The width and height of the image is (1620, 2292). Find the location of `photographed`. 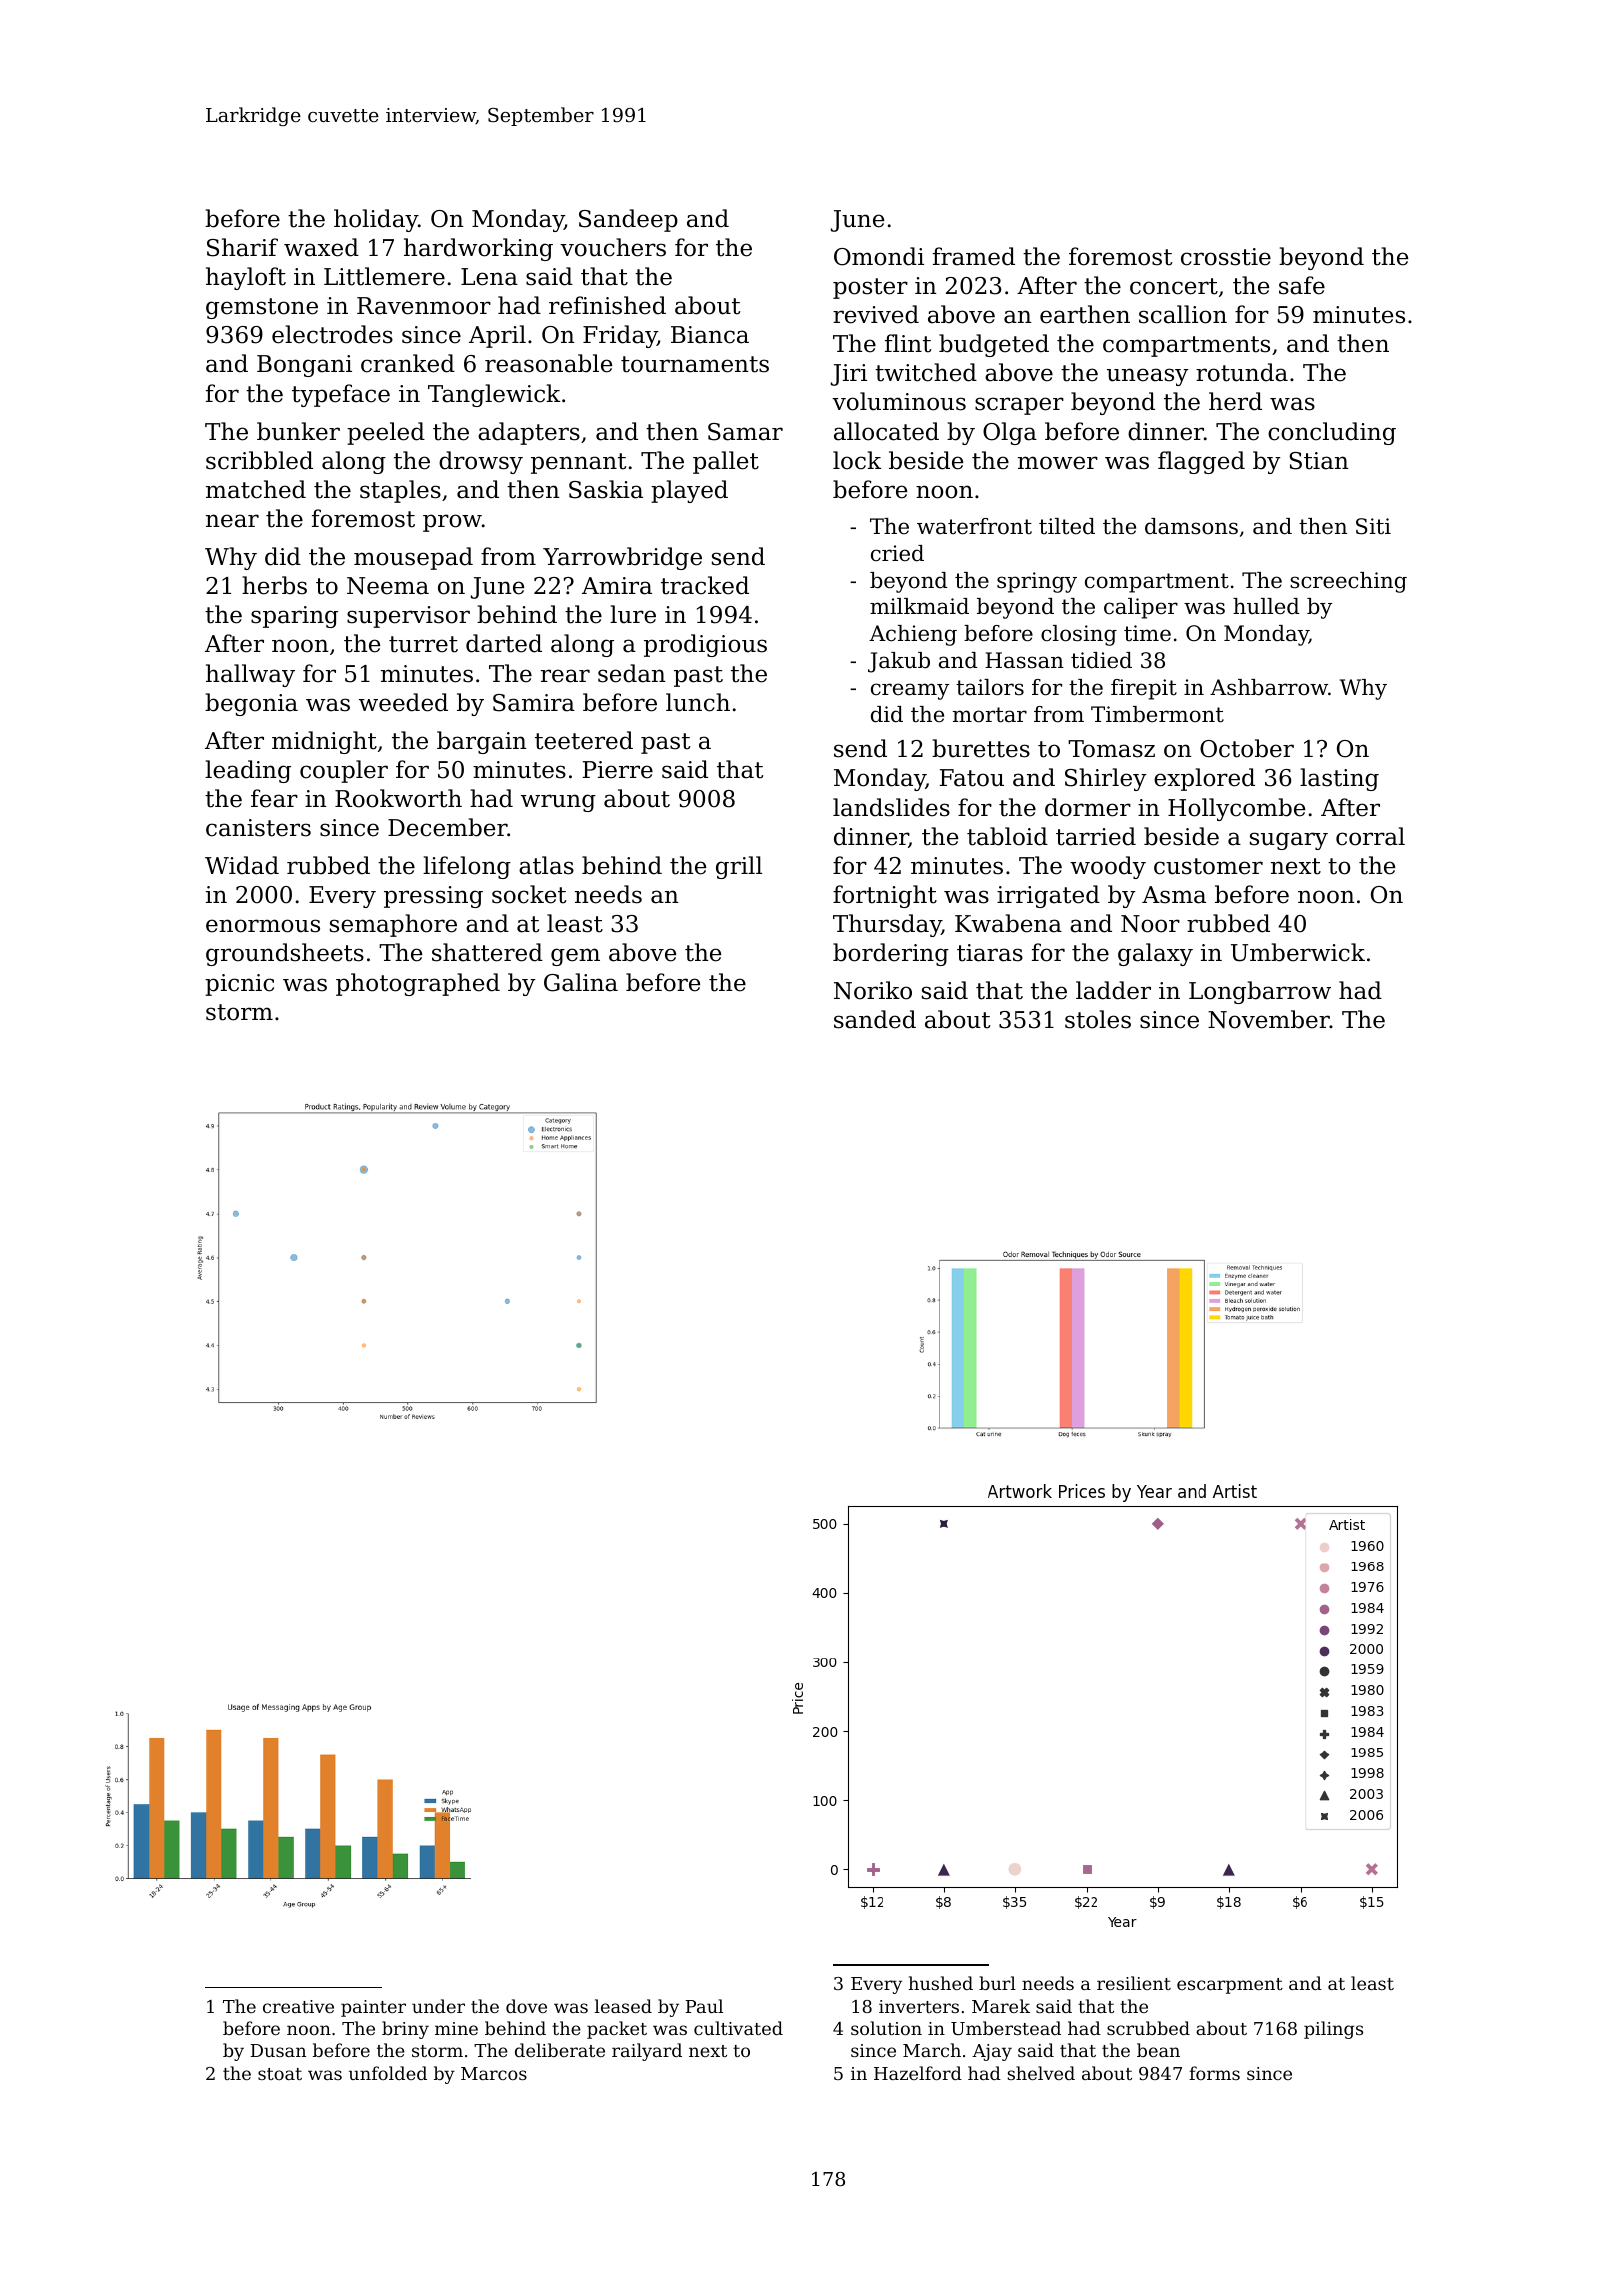

photographed is located at coordinates (418, 984).
